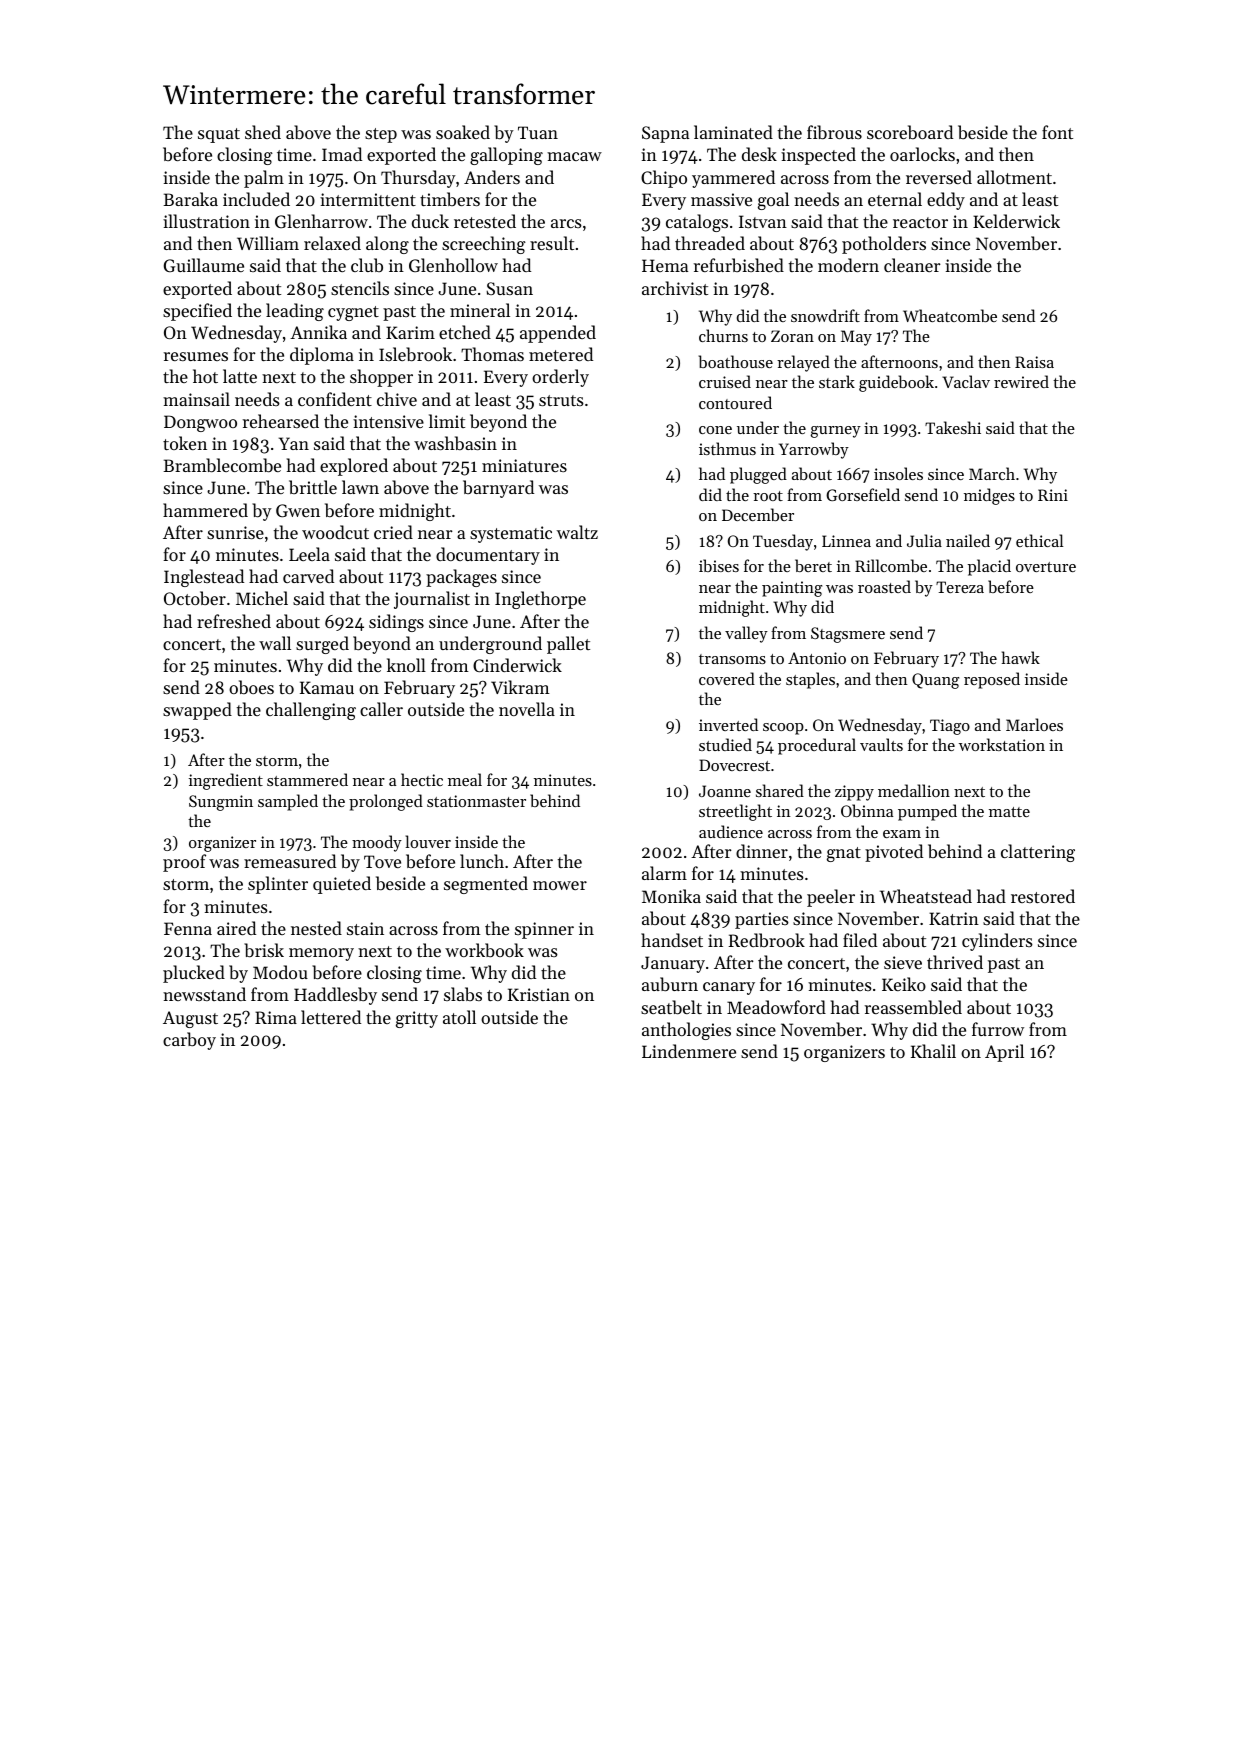  Describe the element at coordinates (834, 132) in the page. I see `fibrous` at that location.
